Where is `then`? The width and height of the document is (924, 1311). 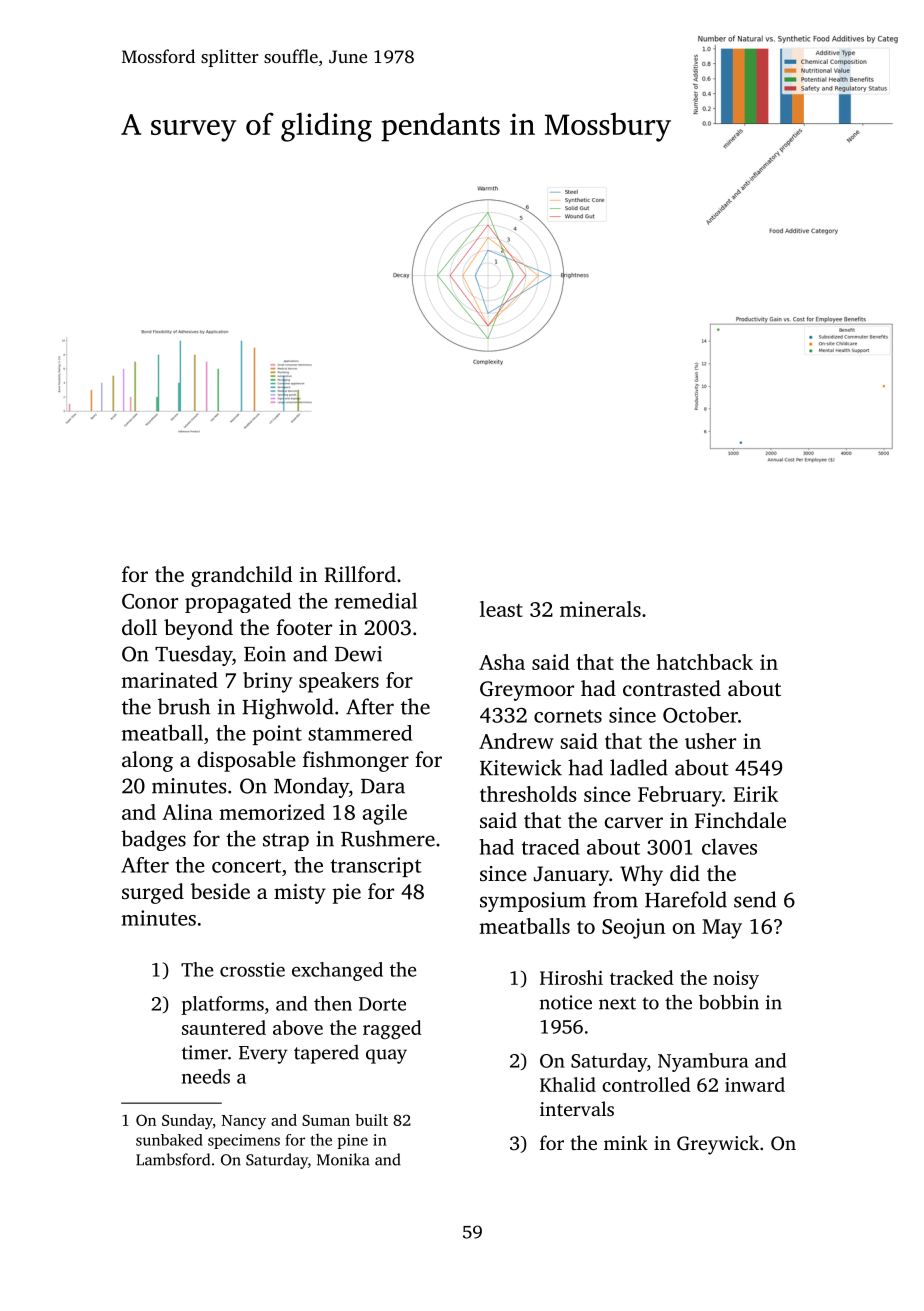
then is located at coordinates (333, 1003).
